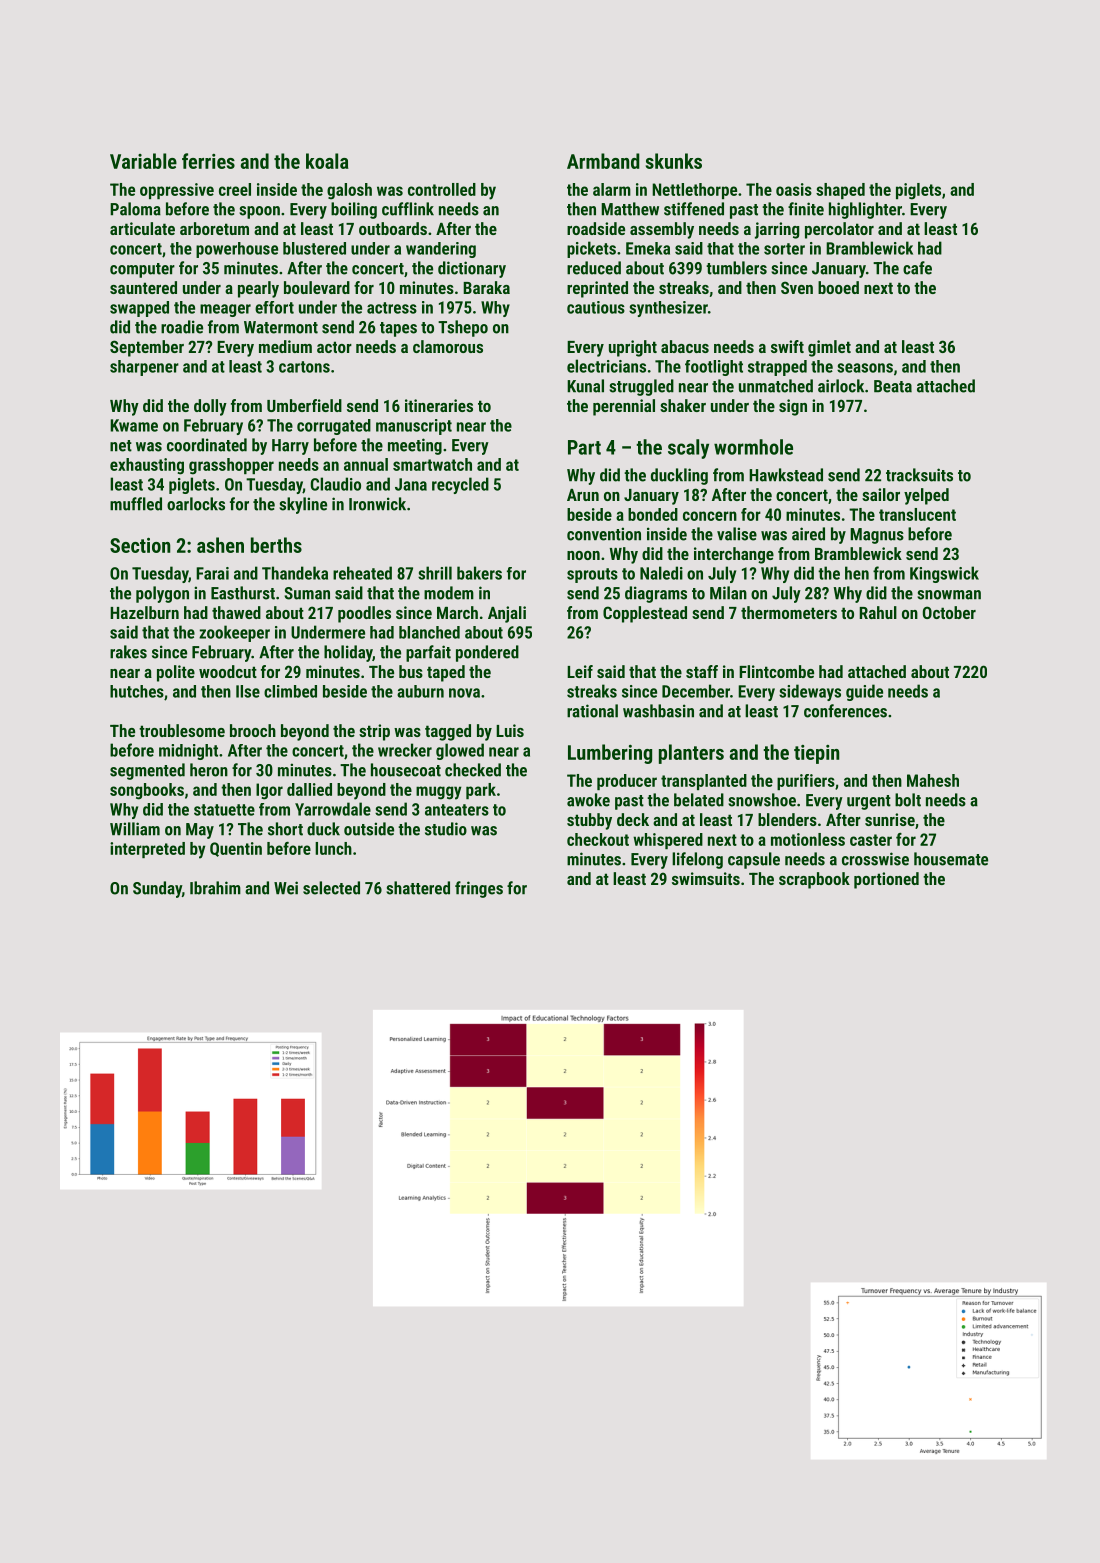 The height and width of the document is (1563, 1100). What do you see at coordinates (878, 612) in the document?
I see `Rahul` at bounding box center [878, 612].
